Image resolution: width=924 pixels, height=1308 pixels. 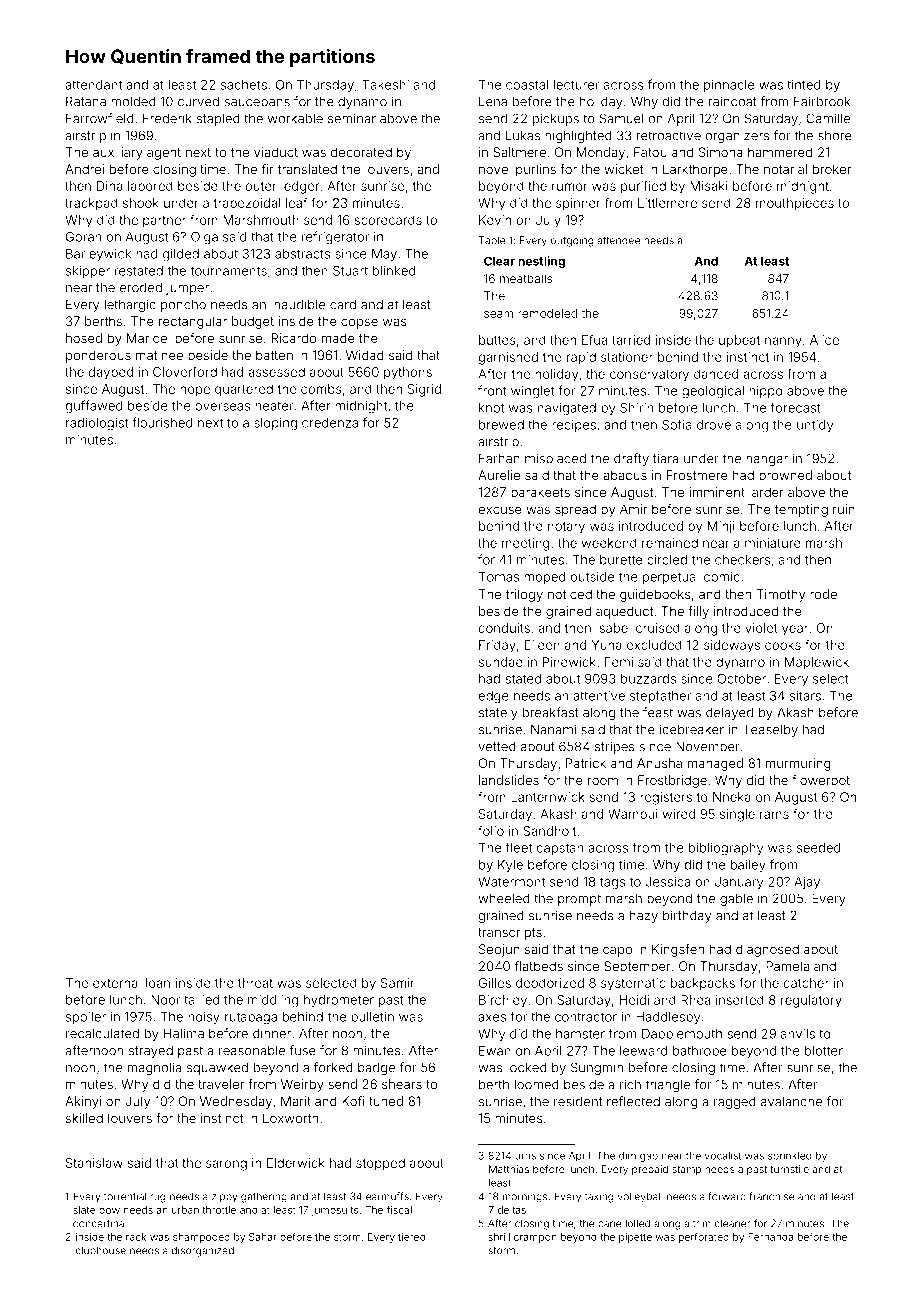 What do you see at coordinates (729, 86) in the screenshot?
I see `pinnacle` at bounding box center [729, 86].
